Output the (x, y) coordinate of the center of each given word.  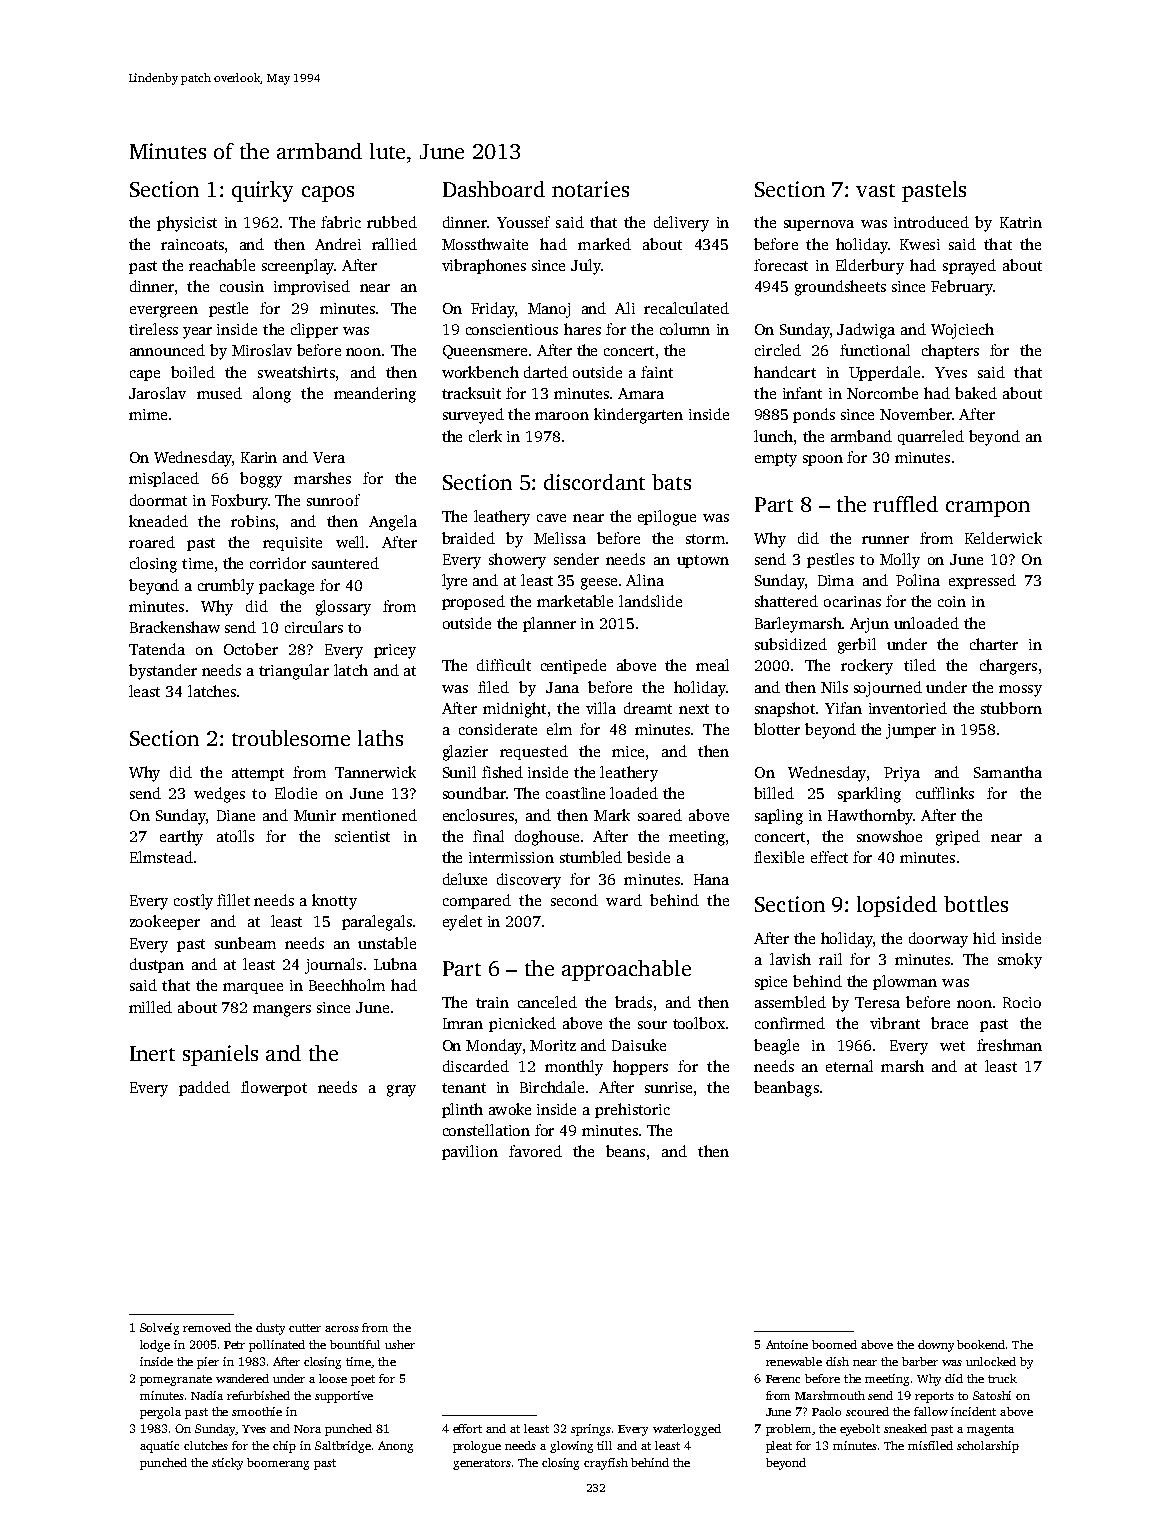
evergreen (164, 312)
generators (482, 1464)
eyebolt (860, 1430)
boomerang (278, 1464)
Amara (641, 393)
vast (875, 190)
